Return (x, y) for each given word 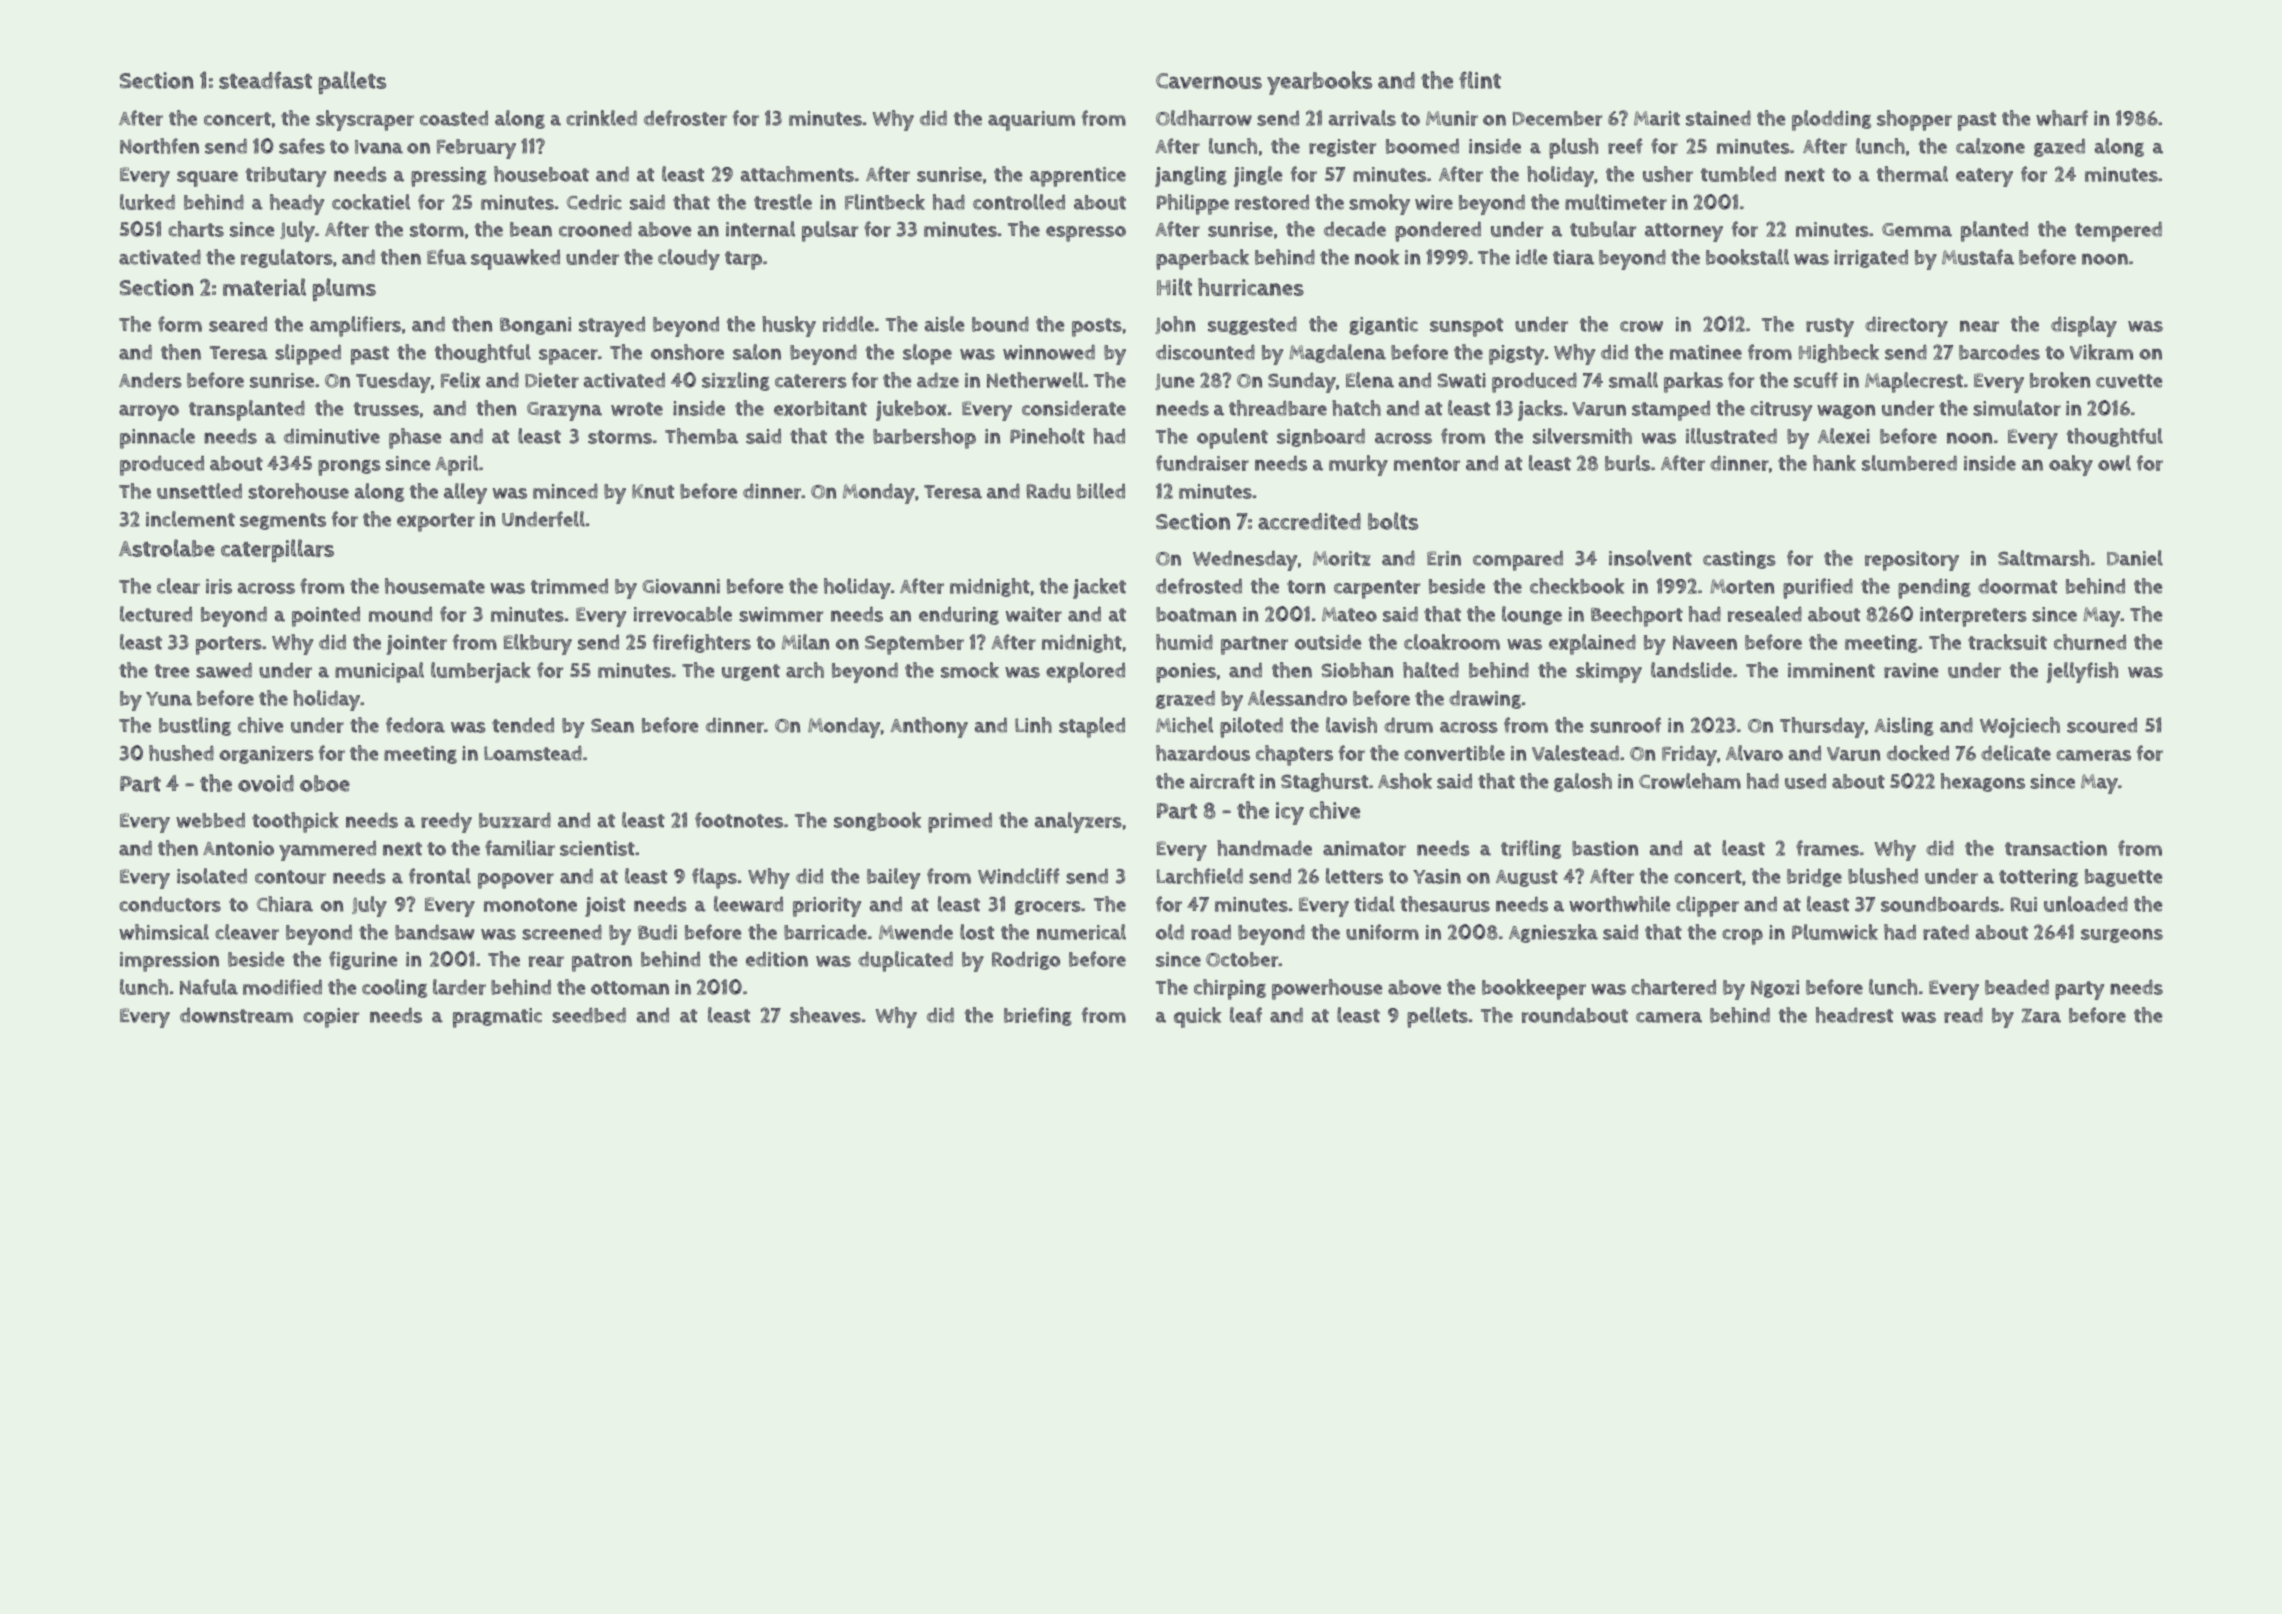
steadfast (265, 80)
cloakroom (1452, 642)
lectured (156, 614)
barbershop (924, 438)
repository (1912, 561)
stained (1718, 118)
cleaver (247, 932)
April (456, 465)
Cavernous (1209, 81)
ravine (1911, 670)
